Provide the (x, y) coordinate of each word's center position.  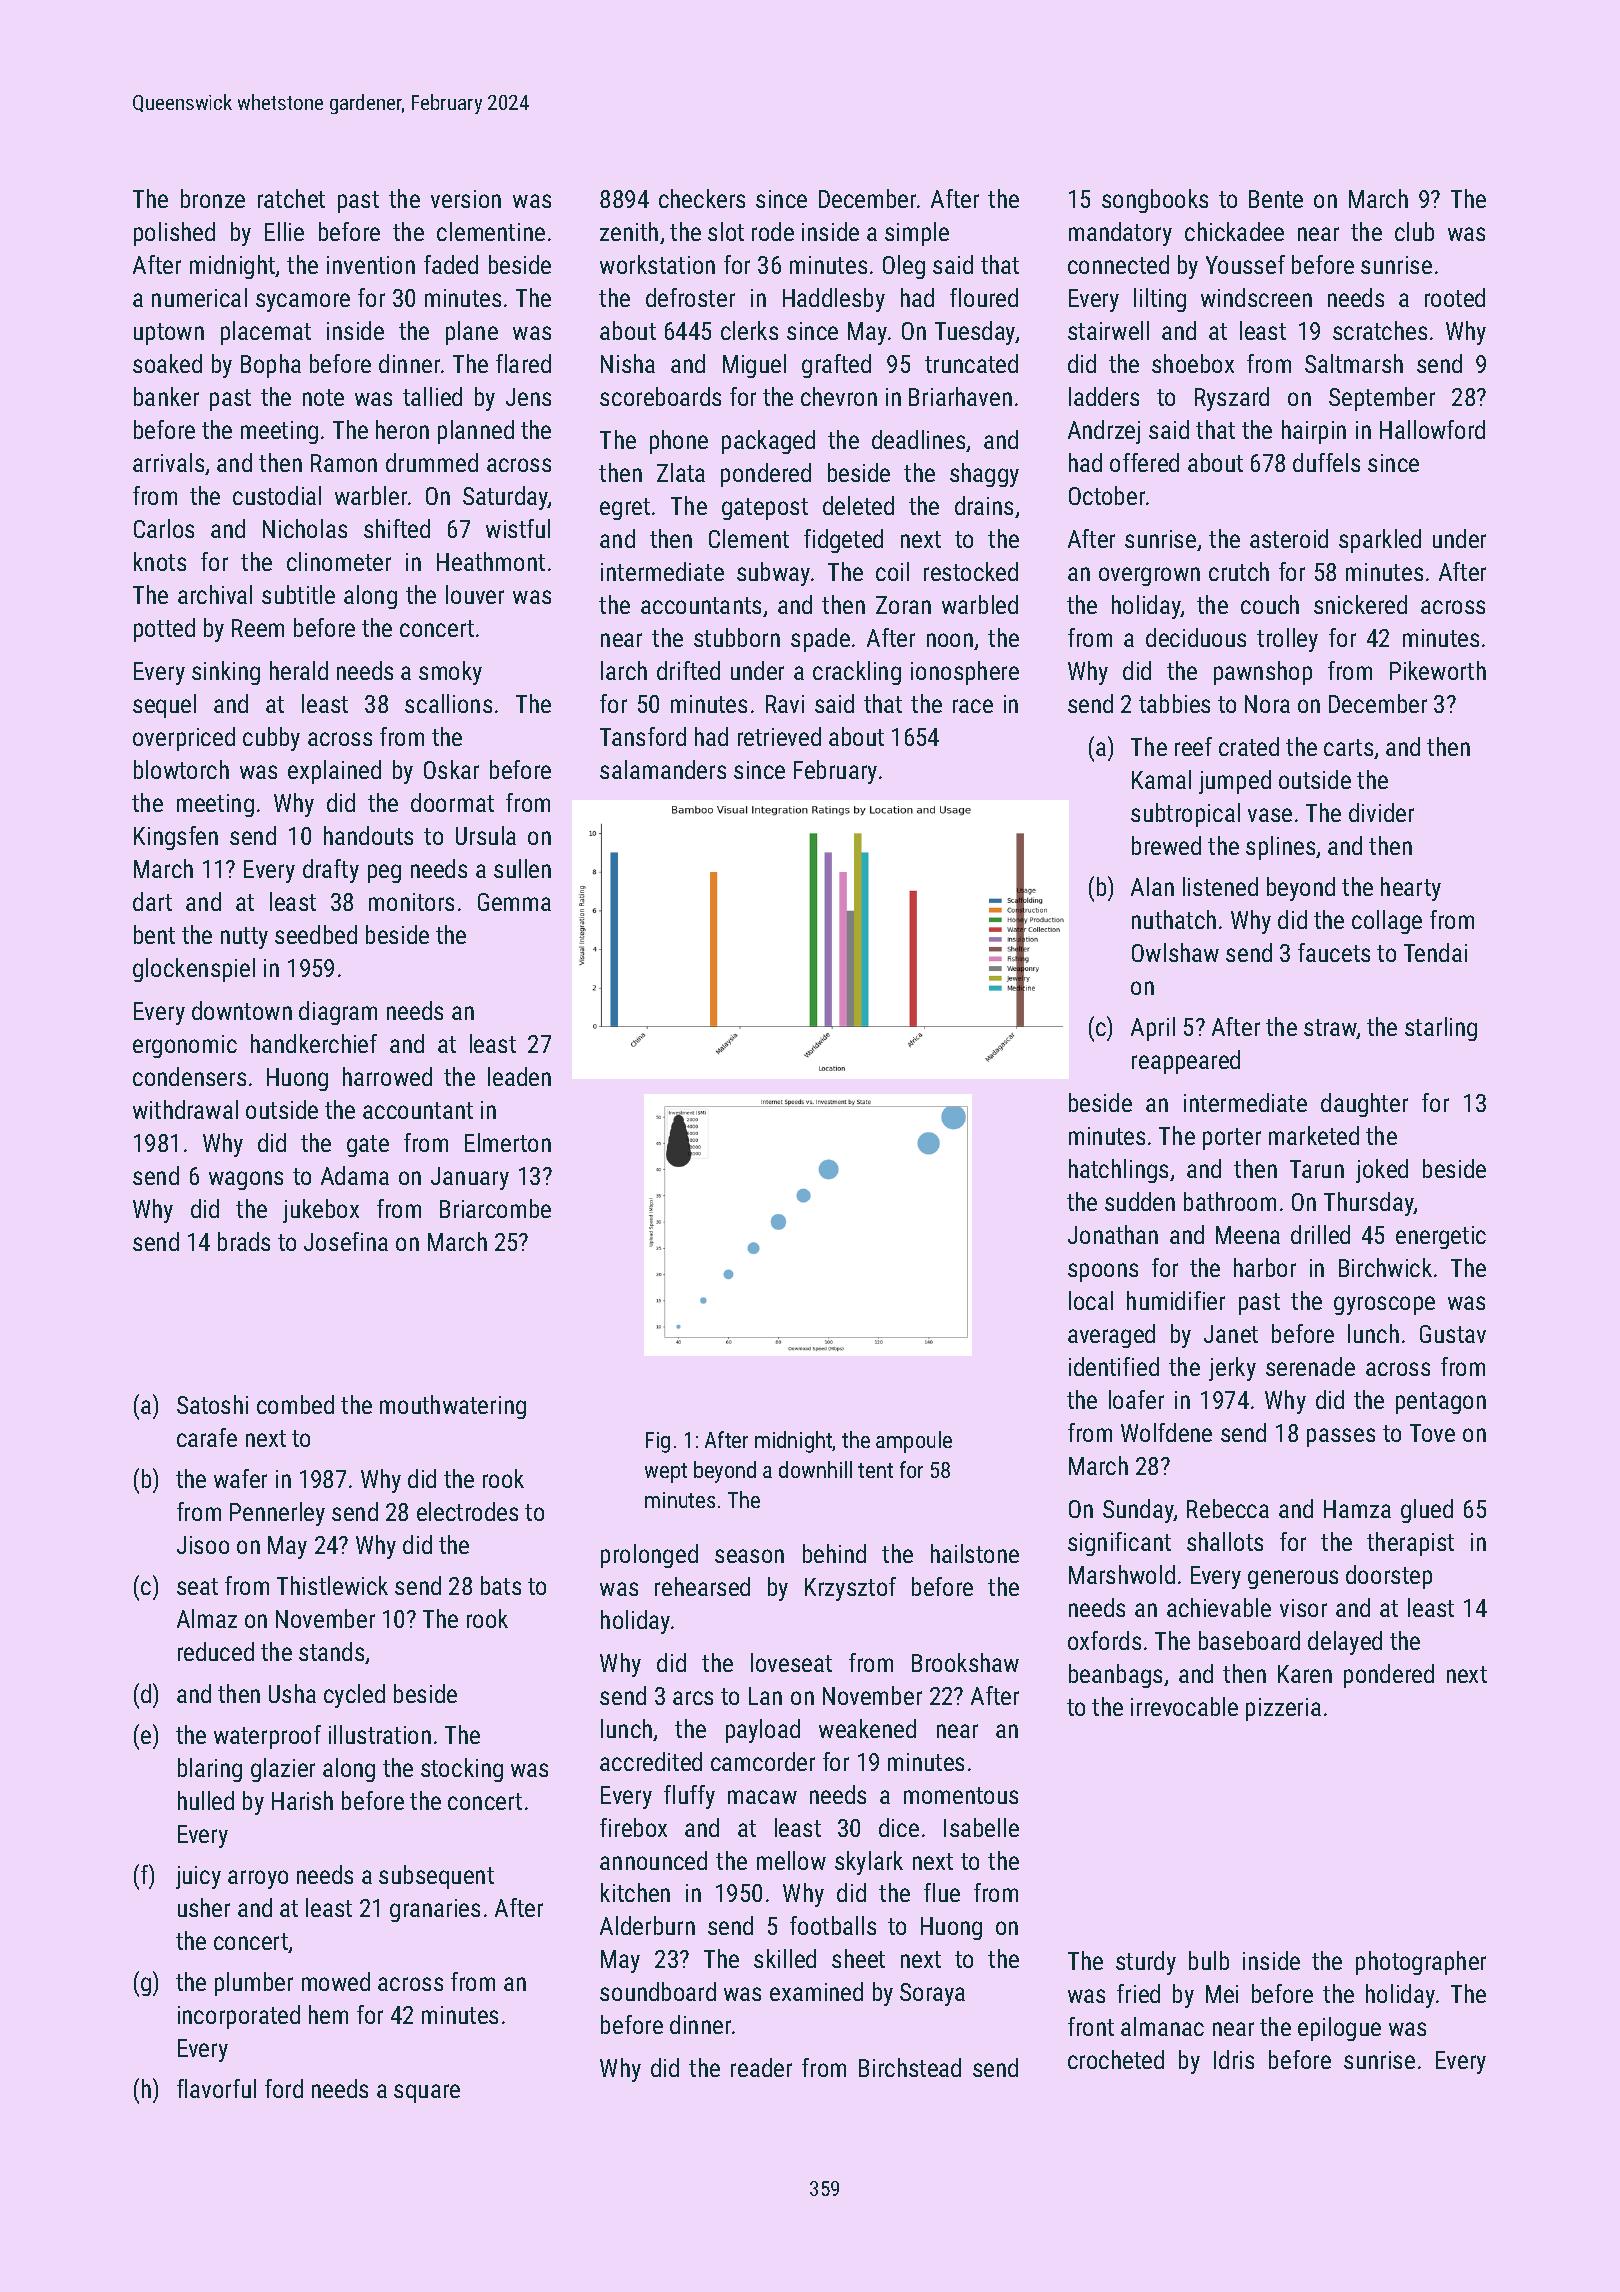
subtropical (1185, 815)
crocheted (1116, 2059)
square (427, 2093)
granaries (435, 1910)
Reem (258, 628)
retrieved (779, 736)
